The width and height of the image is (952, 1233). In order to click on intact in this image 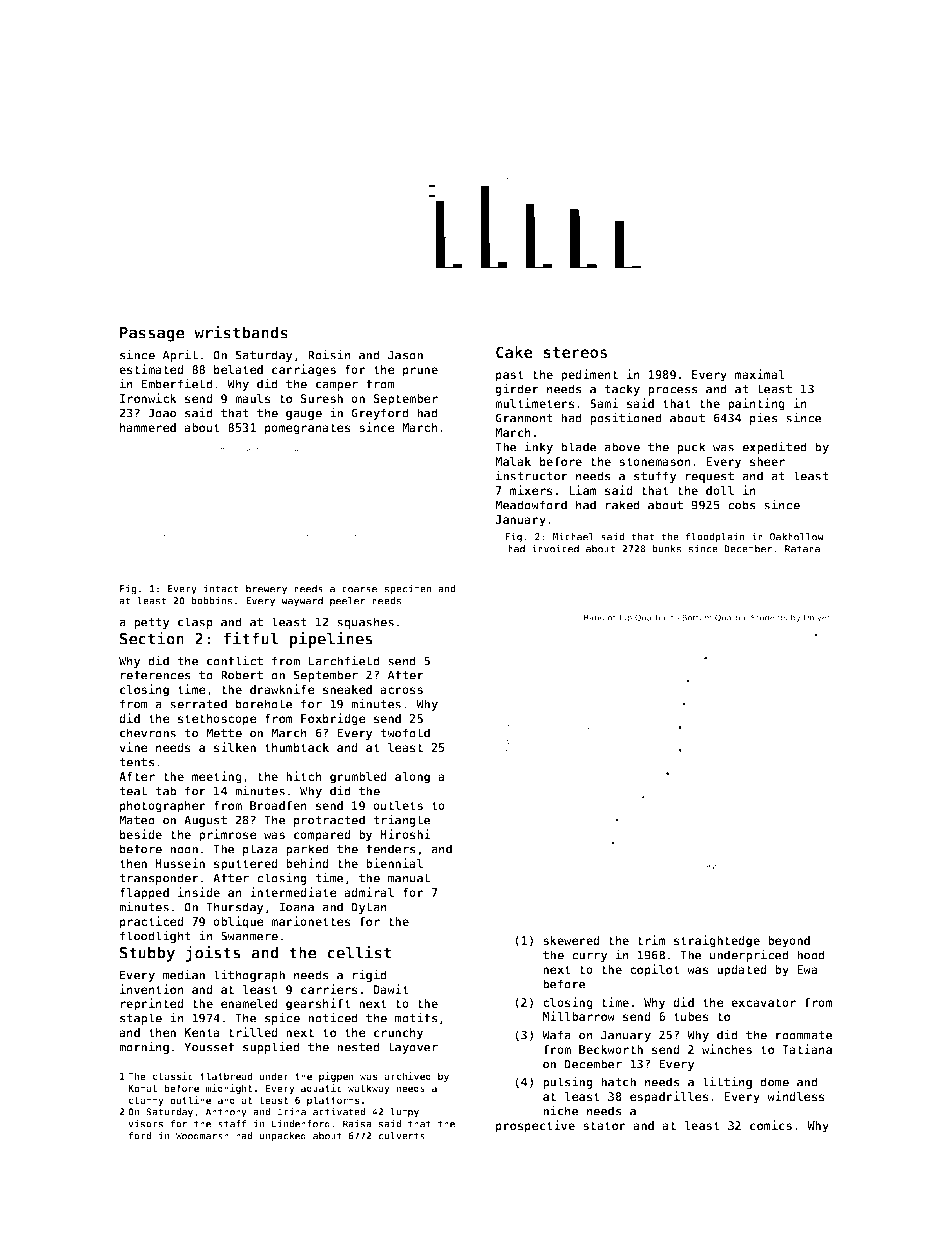, I will do `click(220, 588)`.
